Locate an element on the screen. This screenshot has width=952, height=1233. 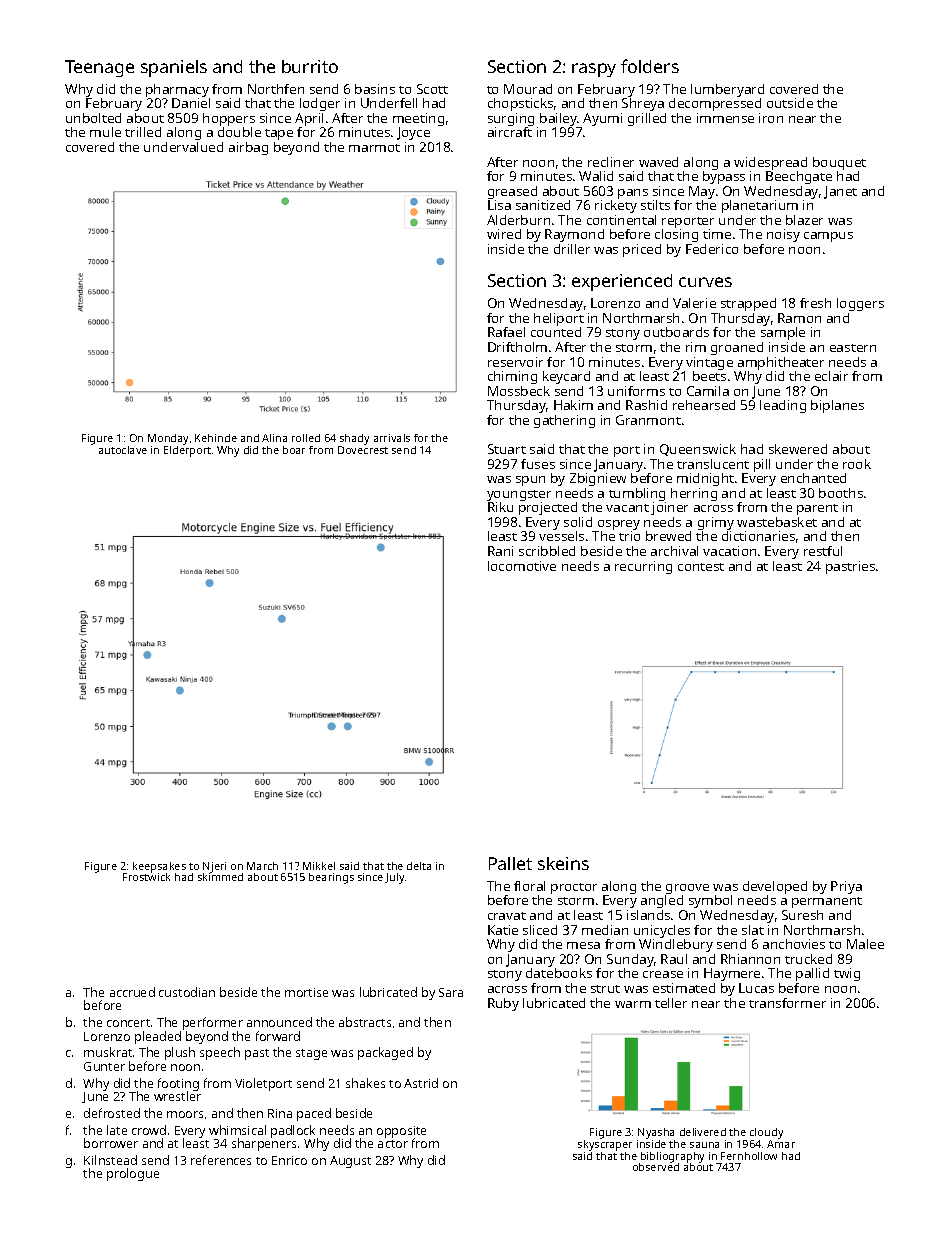
Windlebury is located at coordinates (676, 945).
